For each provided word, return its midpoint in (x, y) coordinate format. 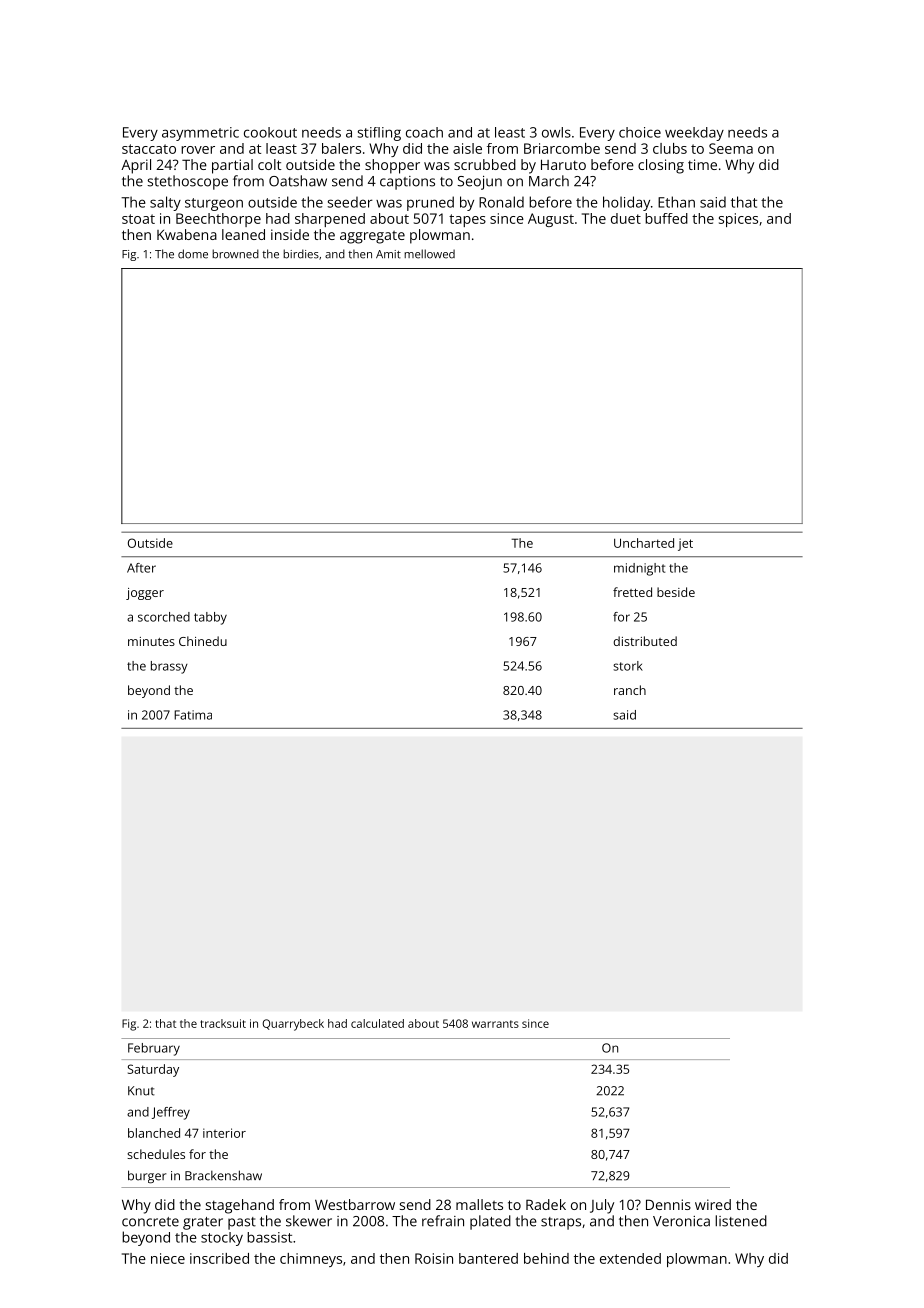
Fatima (193, 715)
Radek (546, 1204)
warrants (495, 1024)
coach (424, 132)
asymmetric (200, 134)
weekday (694, 134)
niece (168, 1258)
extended (630, 1258)
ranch (630, 690)
